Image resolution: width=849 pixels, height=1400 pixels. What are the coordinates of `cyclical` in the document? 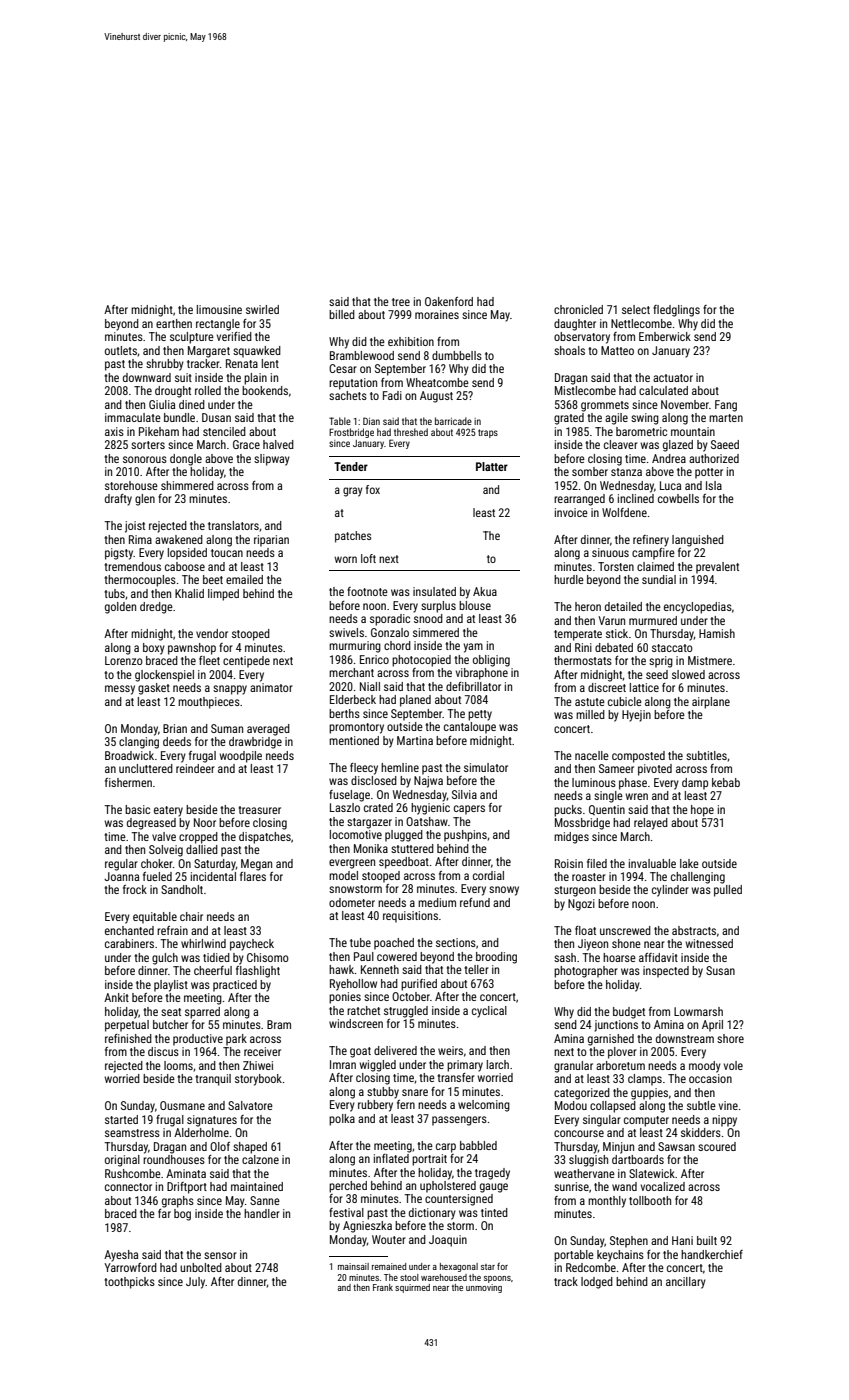 It's located at (489, 1012).
